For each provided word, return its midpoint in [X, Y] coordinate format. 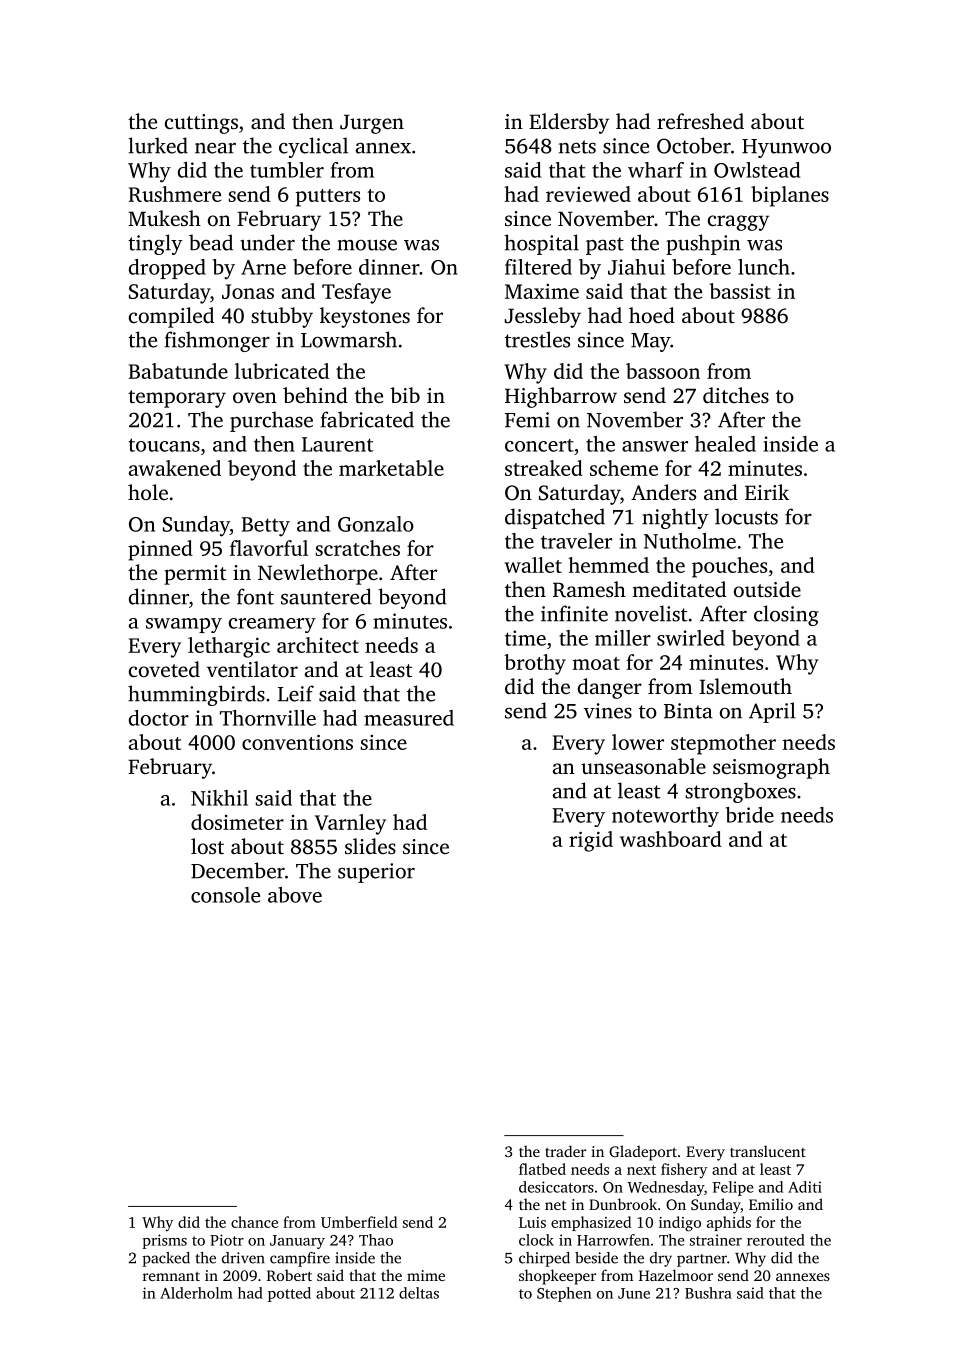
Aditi [805, 1187]
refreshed [700, 121]
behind [315, 395]
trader [565, 1151]
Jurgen [372, 124]
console [225, 895]
